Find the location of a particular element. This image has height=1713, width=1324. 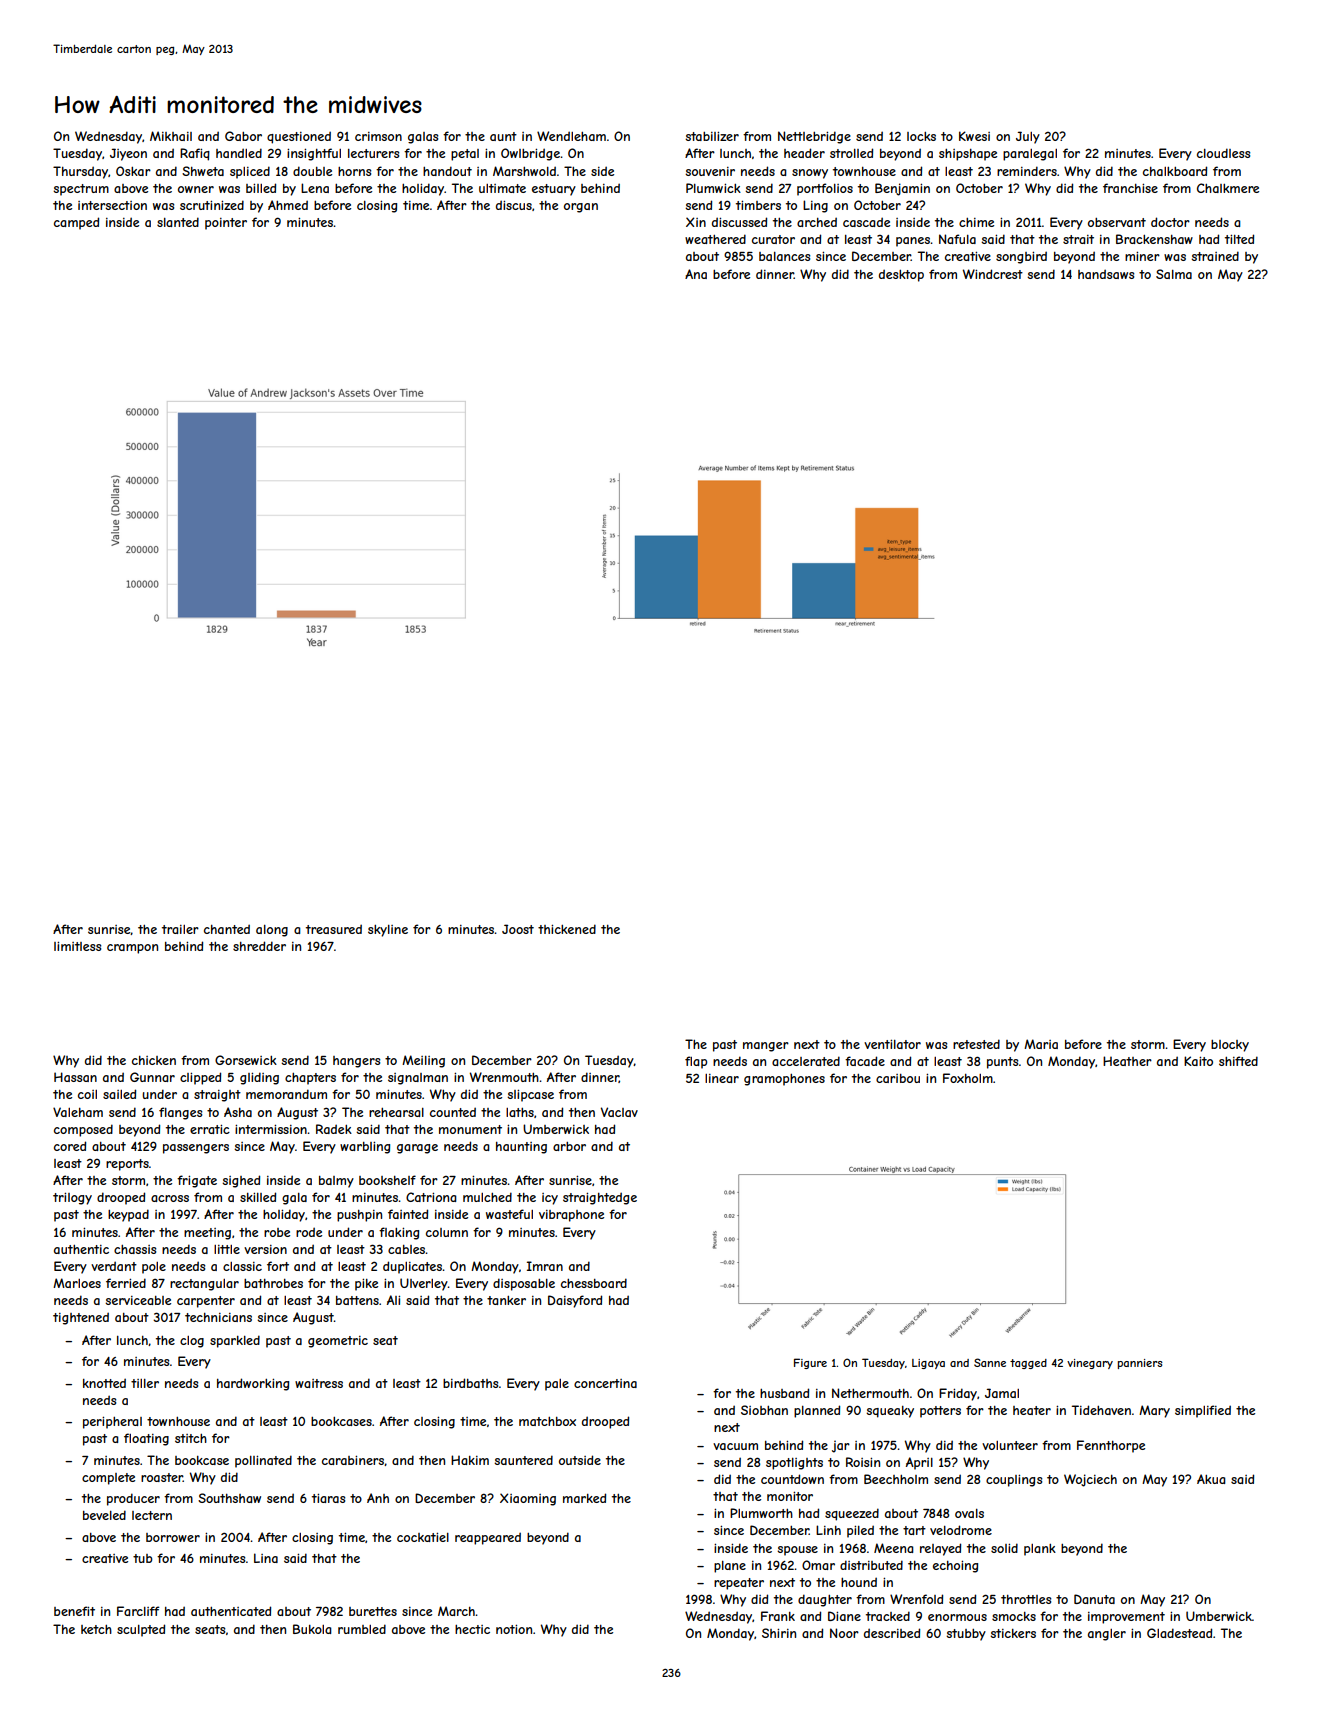

hangers is located at coordinates (356, 1062).
